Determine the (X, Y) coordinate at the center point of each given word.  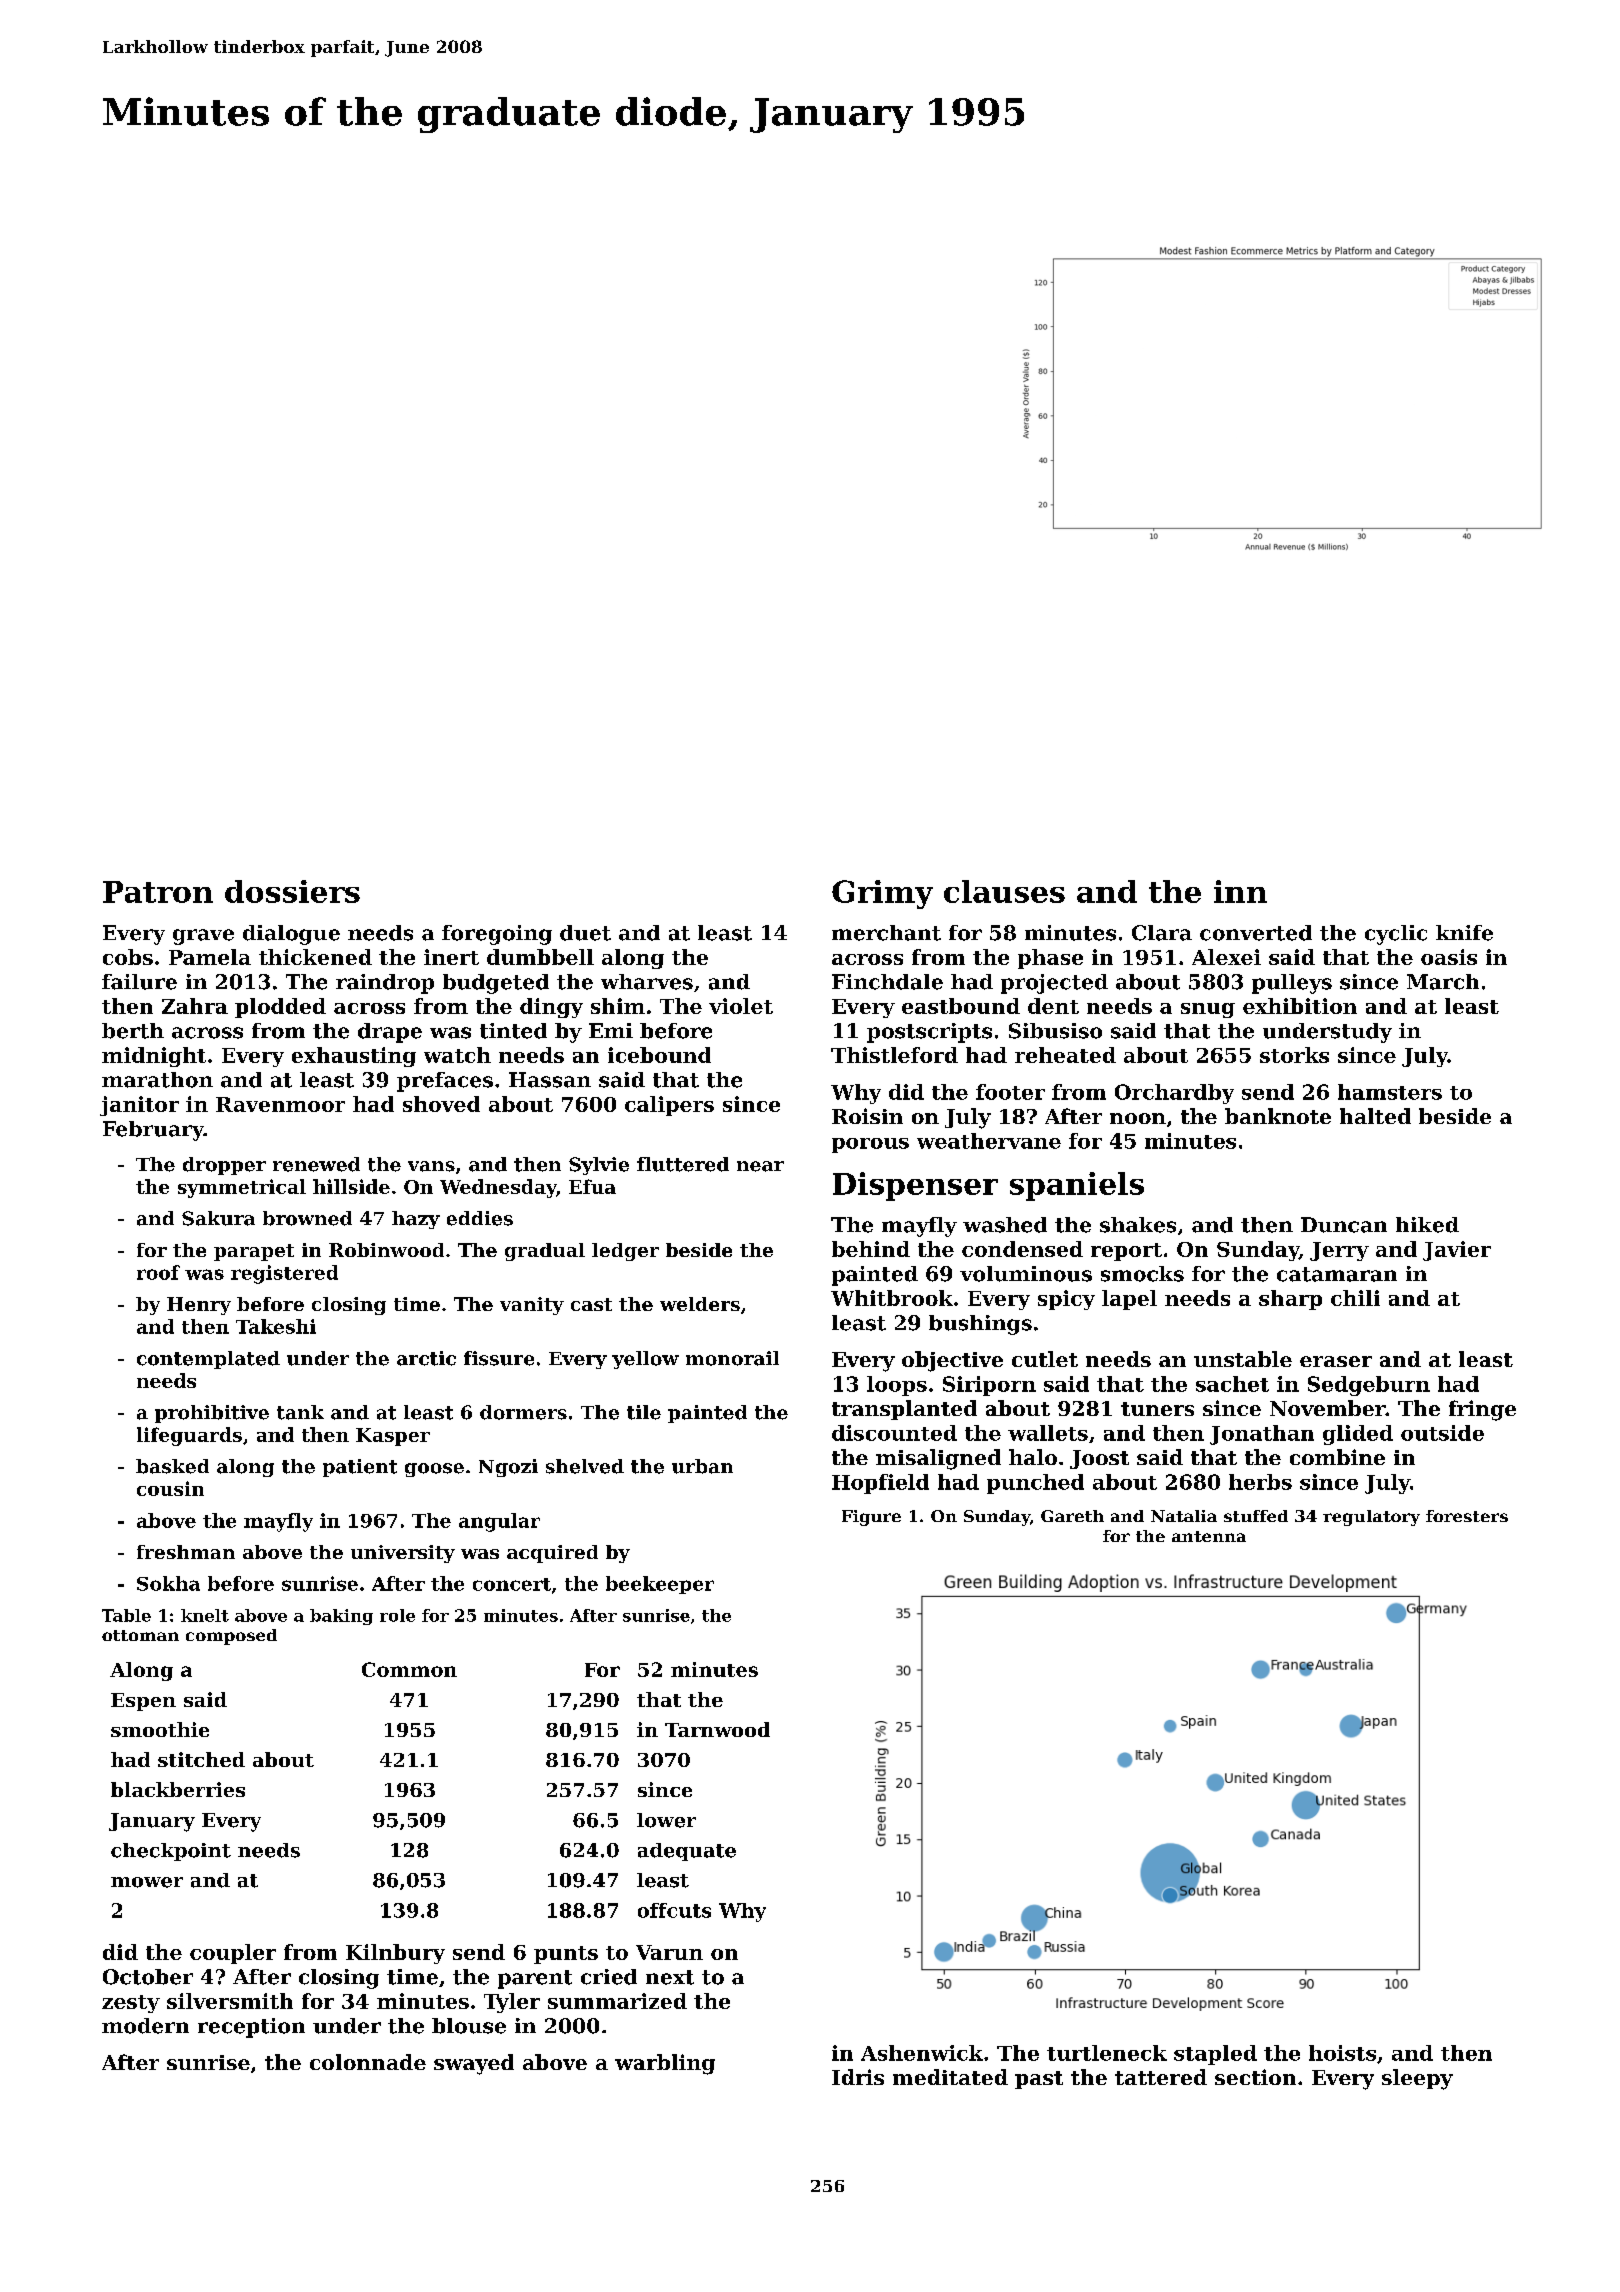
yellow (645, 1360)
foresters (1467, 1516)
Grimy (882, 894)
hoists (1342, 2053)
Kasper (393, 1437)
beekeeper (660, 1585)
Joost (1099, 1459)
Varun (669, 1952)
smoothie (160, 1729)
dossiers (292, 891)
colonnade (368, 2062)
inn (1240, 891)
